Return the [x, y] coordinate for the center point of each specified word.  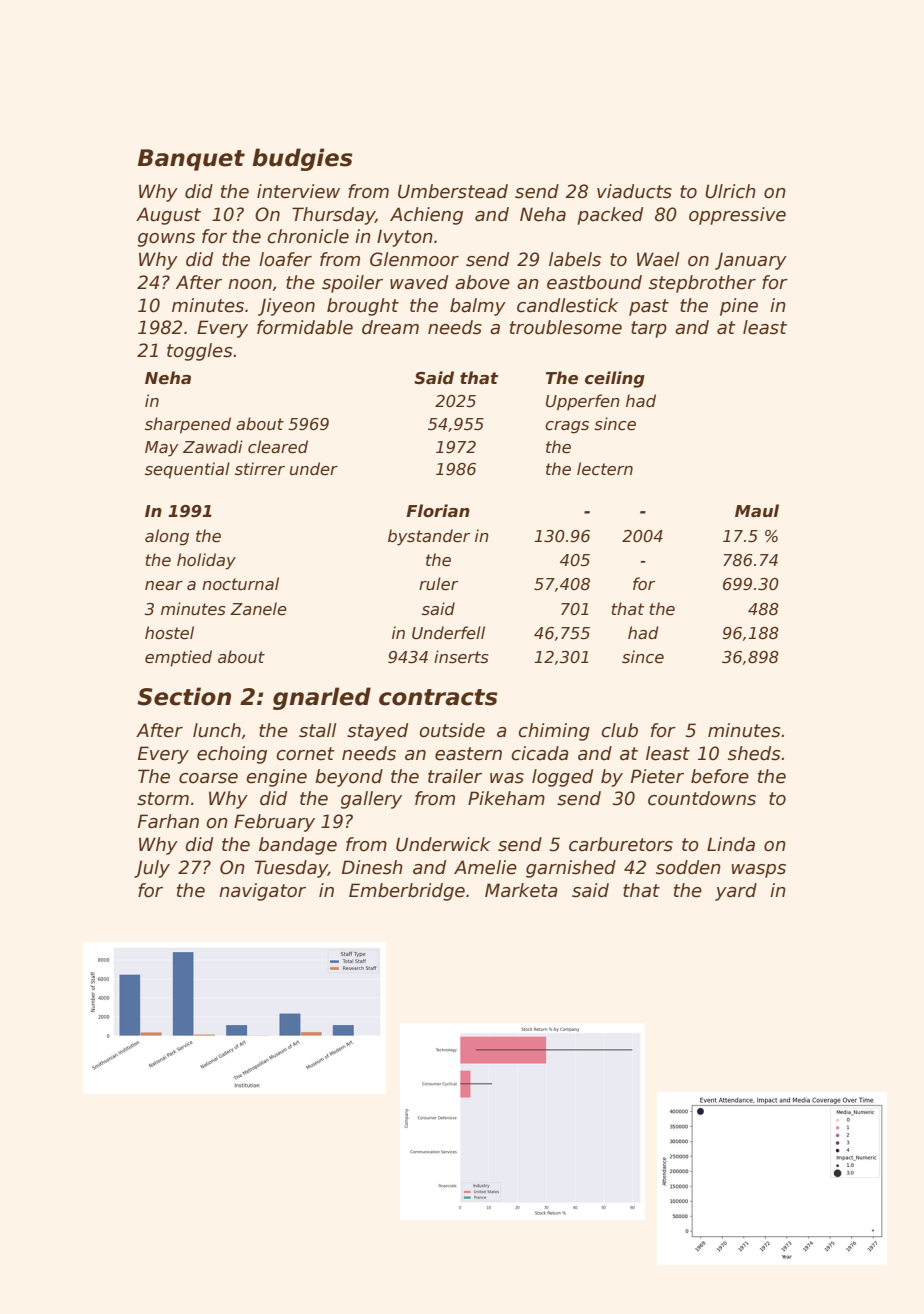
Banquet [191, 160]
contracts [438, 697]
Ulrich [730, 191]
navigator [262, 892]
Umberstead [453, 191]
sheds [754, 753]
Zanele [258, 609]
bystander [429, 537]
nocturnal [240, 584]
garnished [571, 869]
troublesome [566, 327]
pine [739, 307]
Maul [757, 511]
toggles [200, 352]
